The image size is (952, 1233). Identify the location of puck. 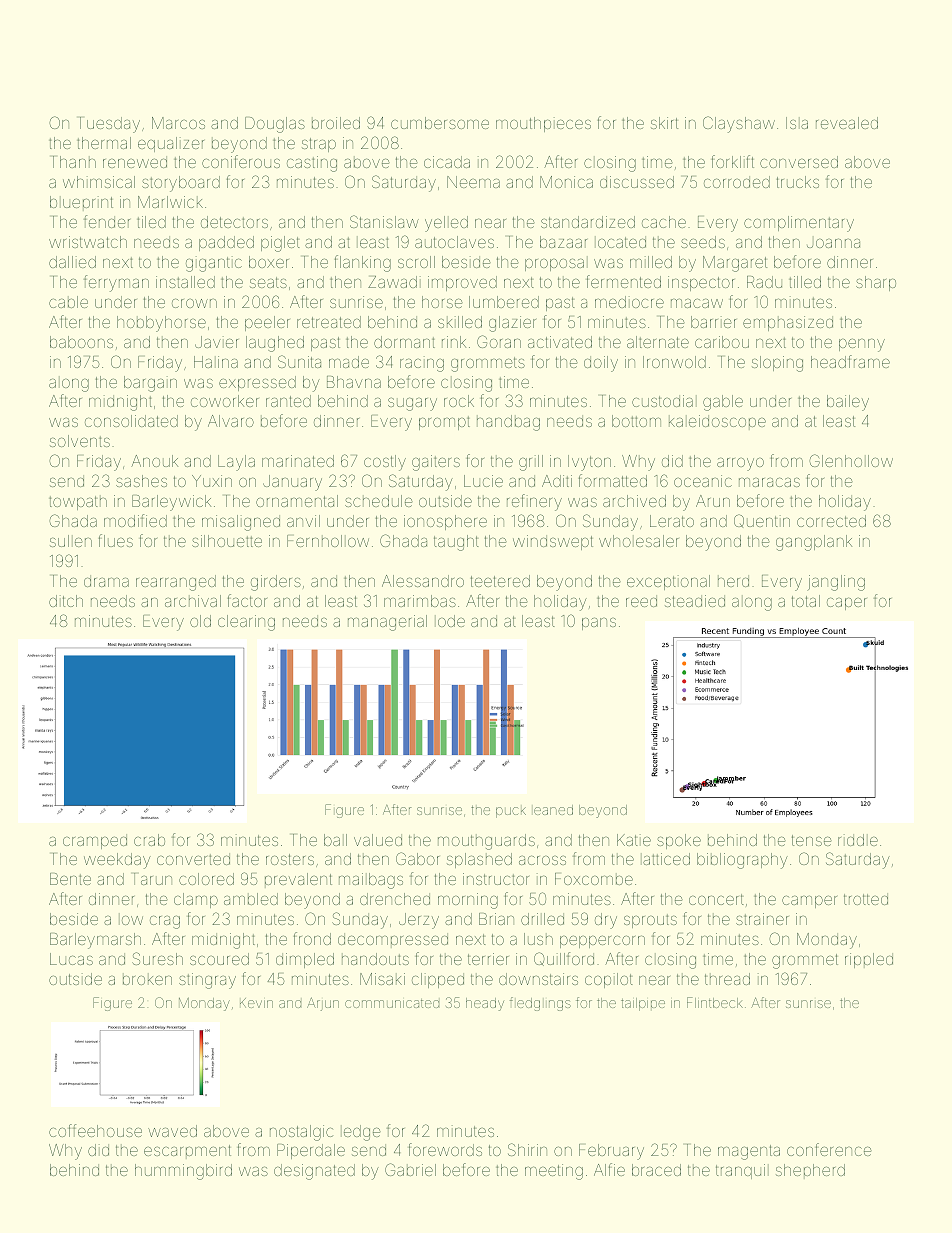
(511, 812).
